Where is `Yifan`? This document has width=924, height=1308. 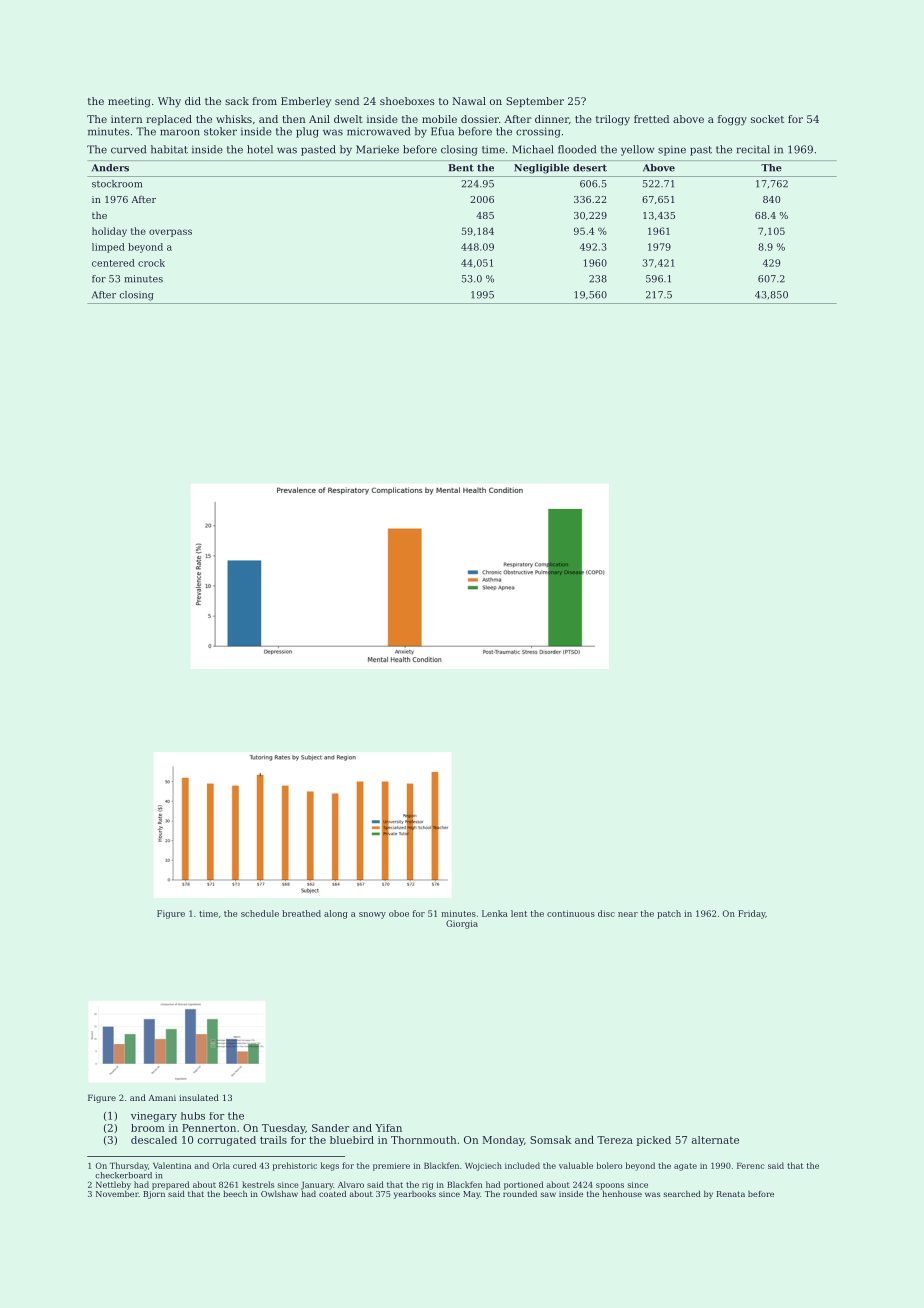 Yifan is located at coordinates (388, 1128).
